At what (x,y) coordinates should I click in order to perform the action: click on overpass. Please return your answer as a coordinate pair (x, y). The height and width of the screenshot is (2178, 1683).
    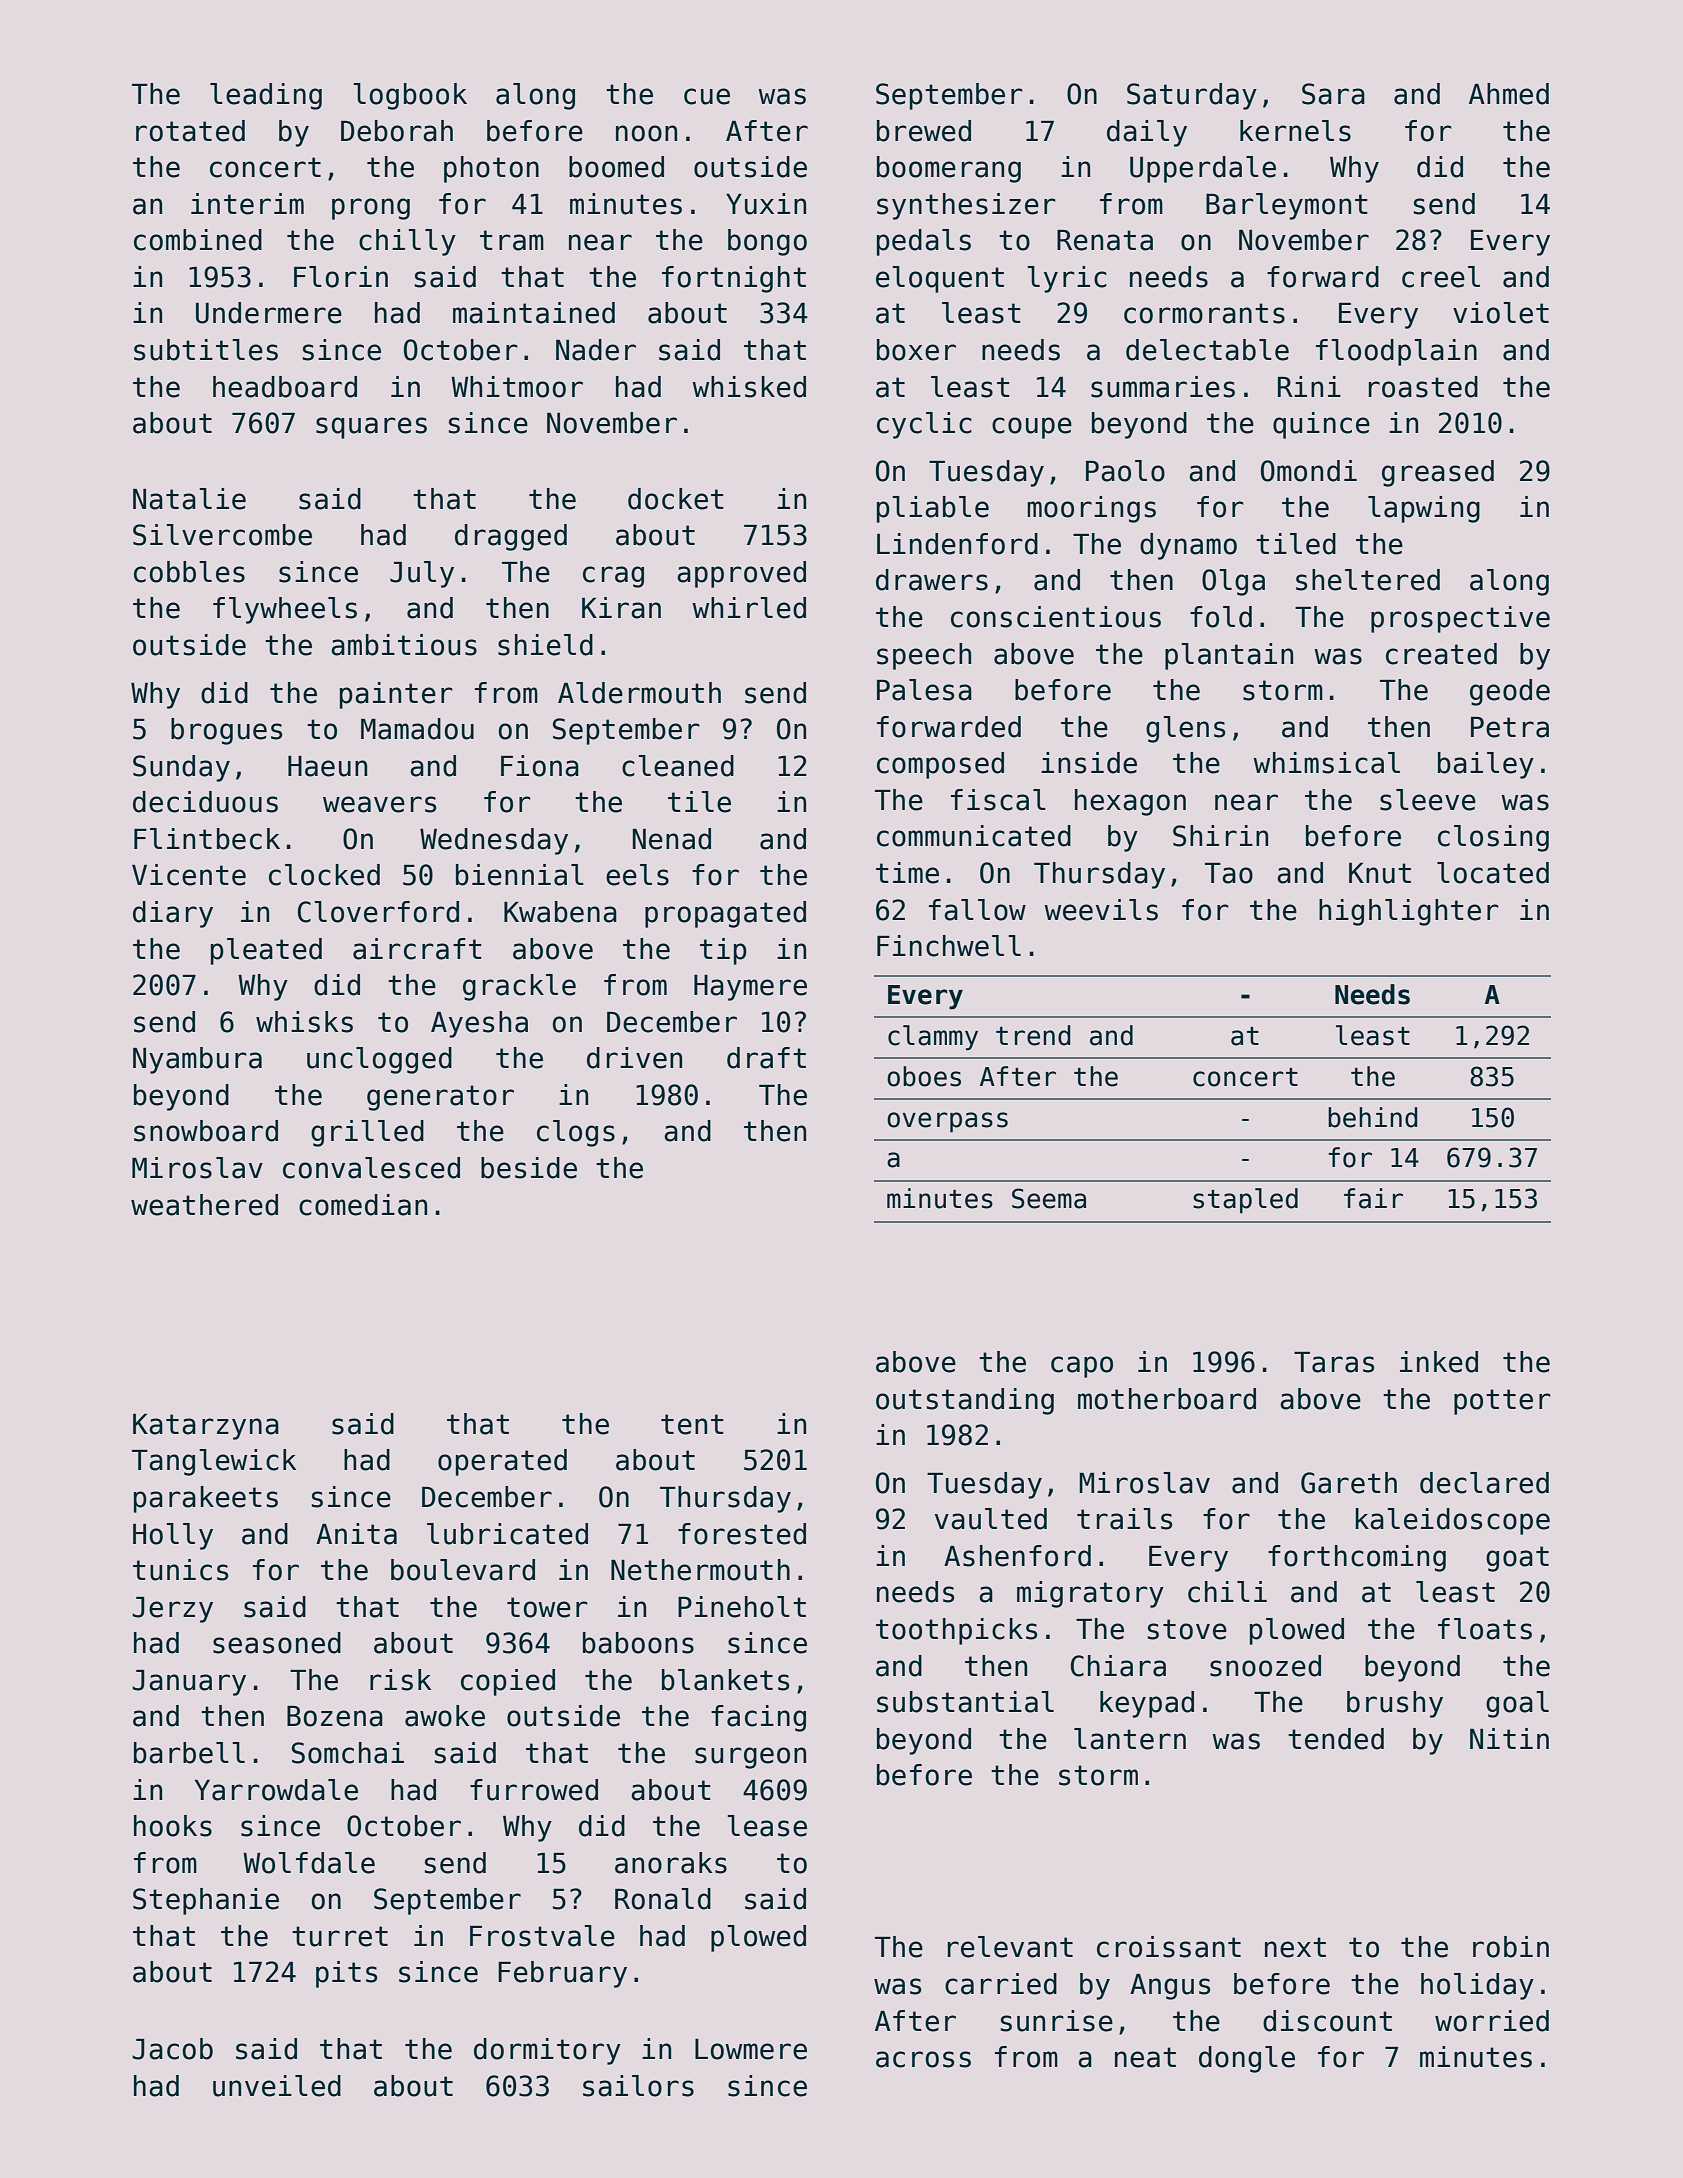
    Looking at the image, I should click on (947, 1122).
